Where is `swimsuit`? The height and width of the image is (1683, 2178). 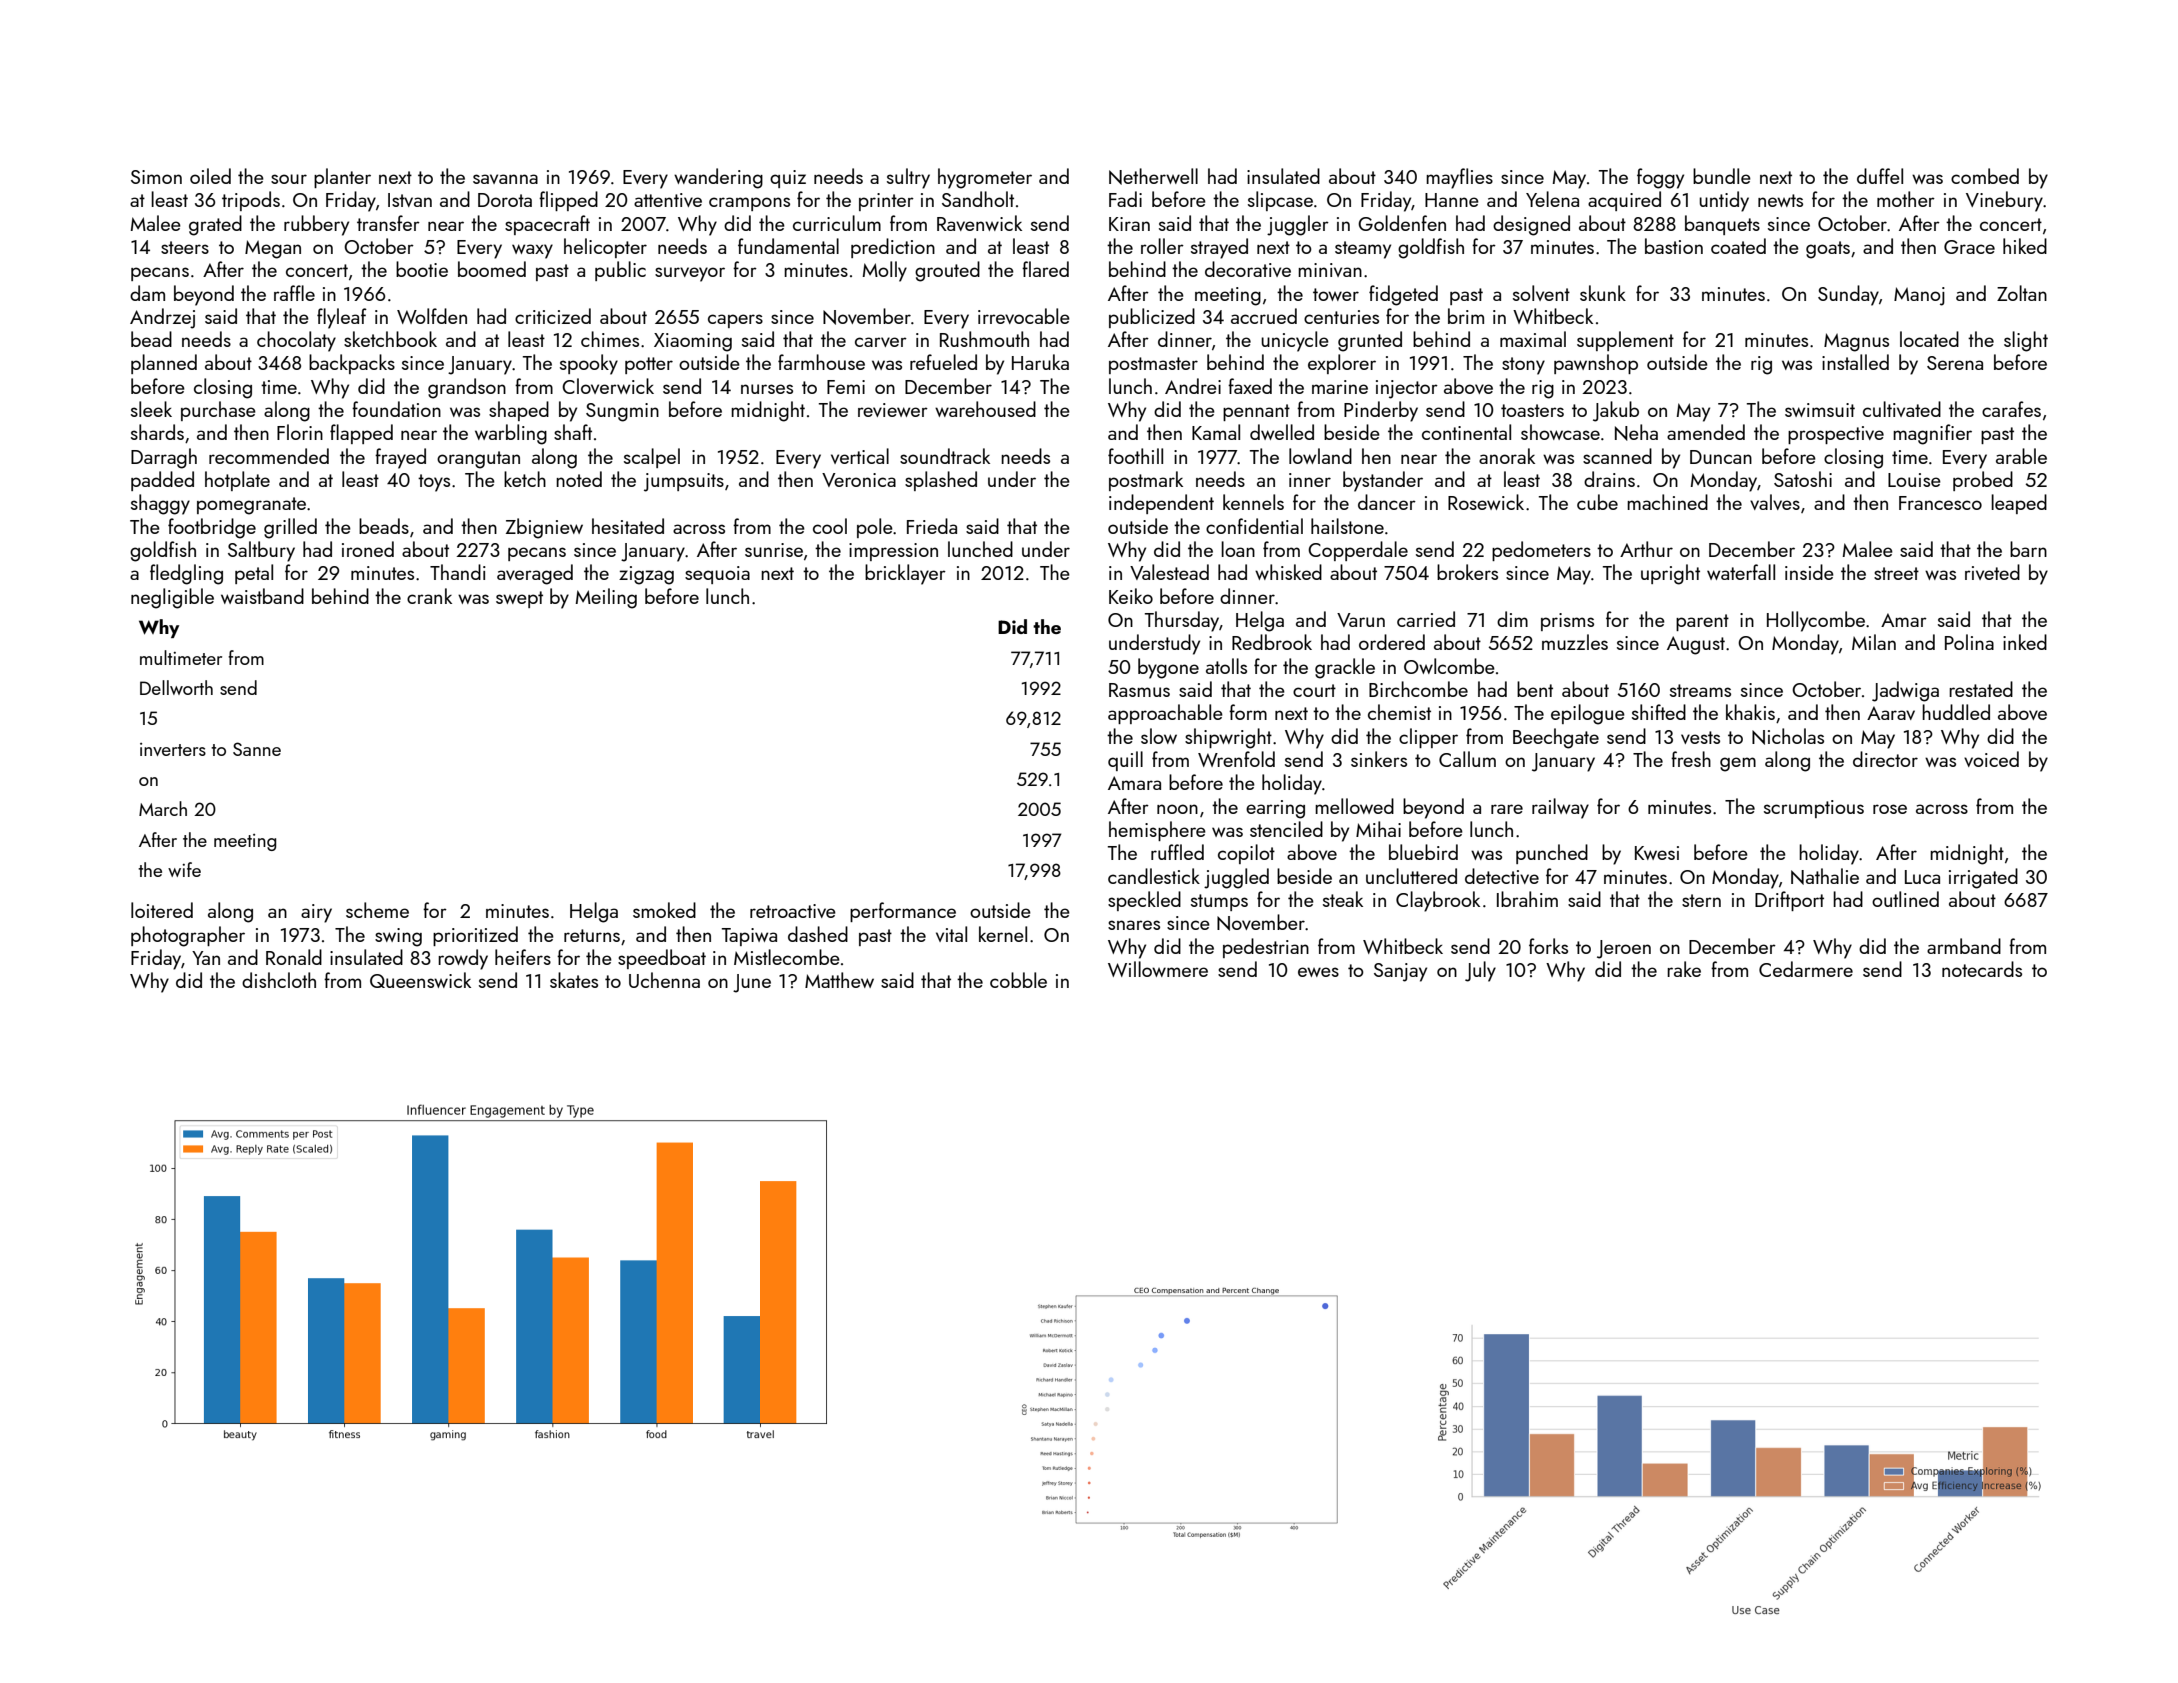 swimsuit is located at coordinates (1820, 410).
